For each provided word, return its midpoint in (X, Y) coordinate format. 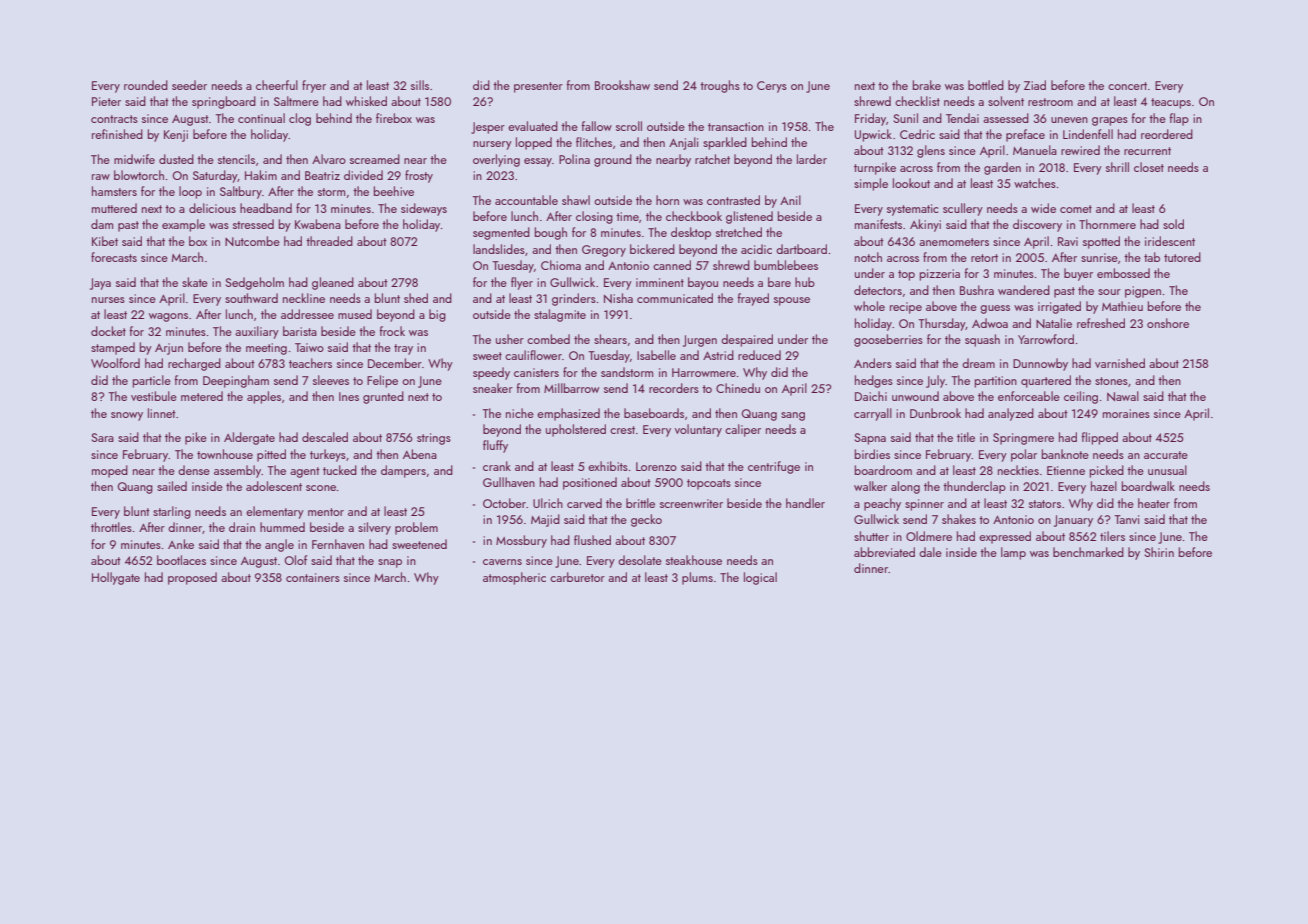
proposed (192, 578)
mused (355, 314)
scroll (629, 126)
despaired (747, 340)
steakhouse (694, 560)
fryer (314, 86)
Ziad (1035, 85)
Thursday (942, 324)
